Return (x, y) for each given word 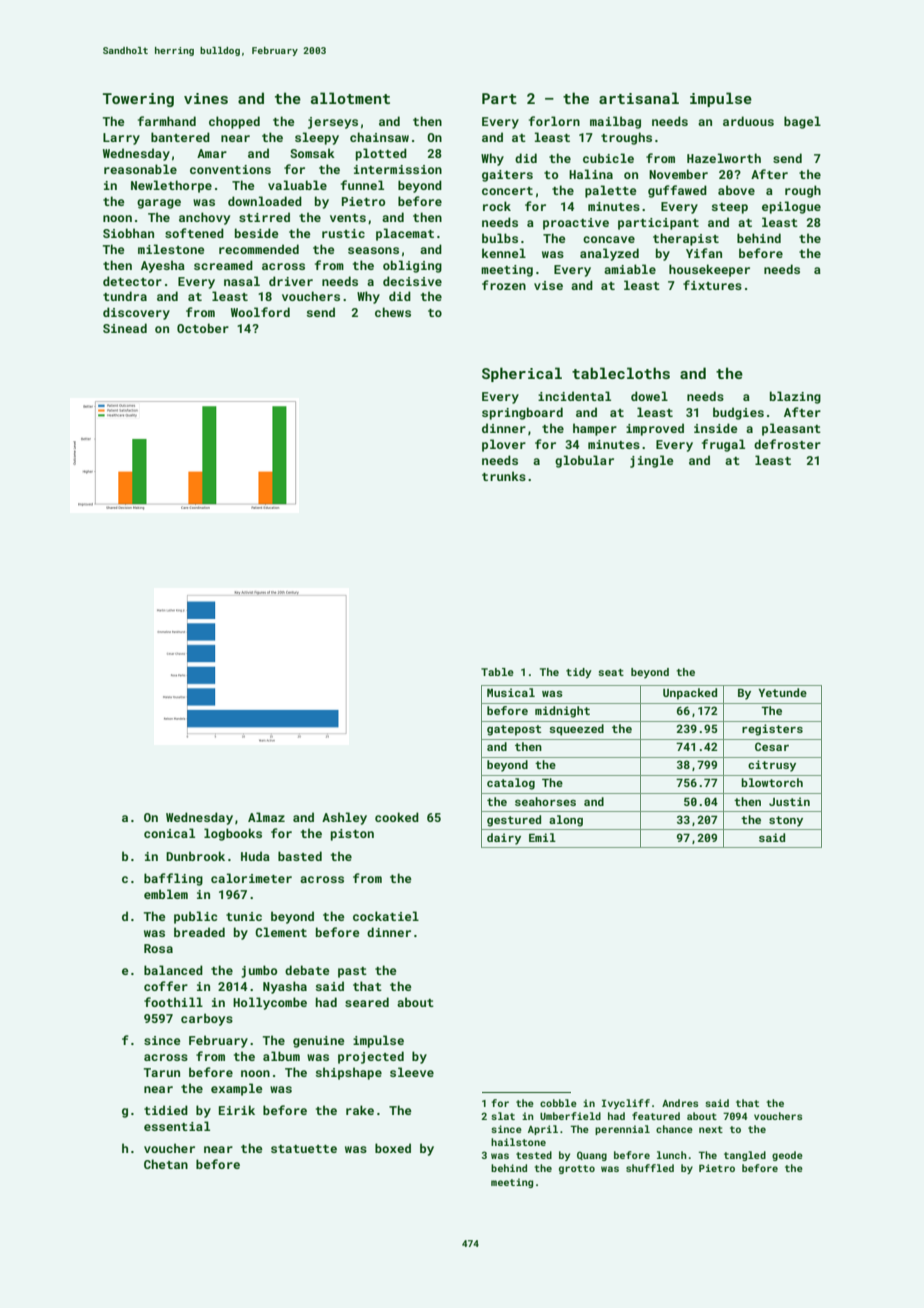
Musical (511, 692)
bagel (802, 122)
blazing (795, 397)
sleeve (412, 1072)
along (566, 821)
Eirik (237, 1110)
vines (206, 98)
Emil (542, 837)
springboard (522, 413)
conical (169, 833)
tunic (244, 916)
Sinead (125, 328)
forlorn (554, 121)
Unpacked (690, 694)
